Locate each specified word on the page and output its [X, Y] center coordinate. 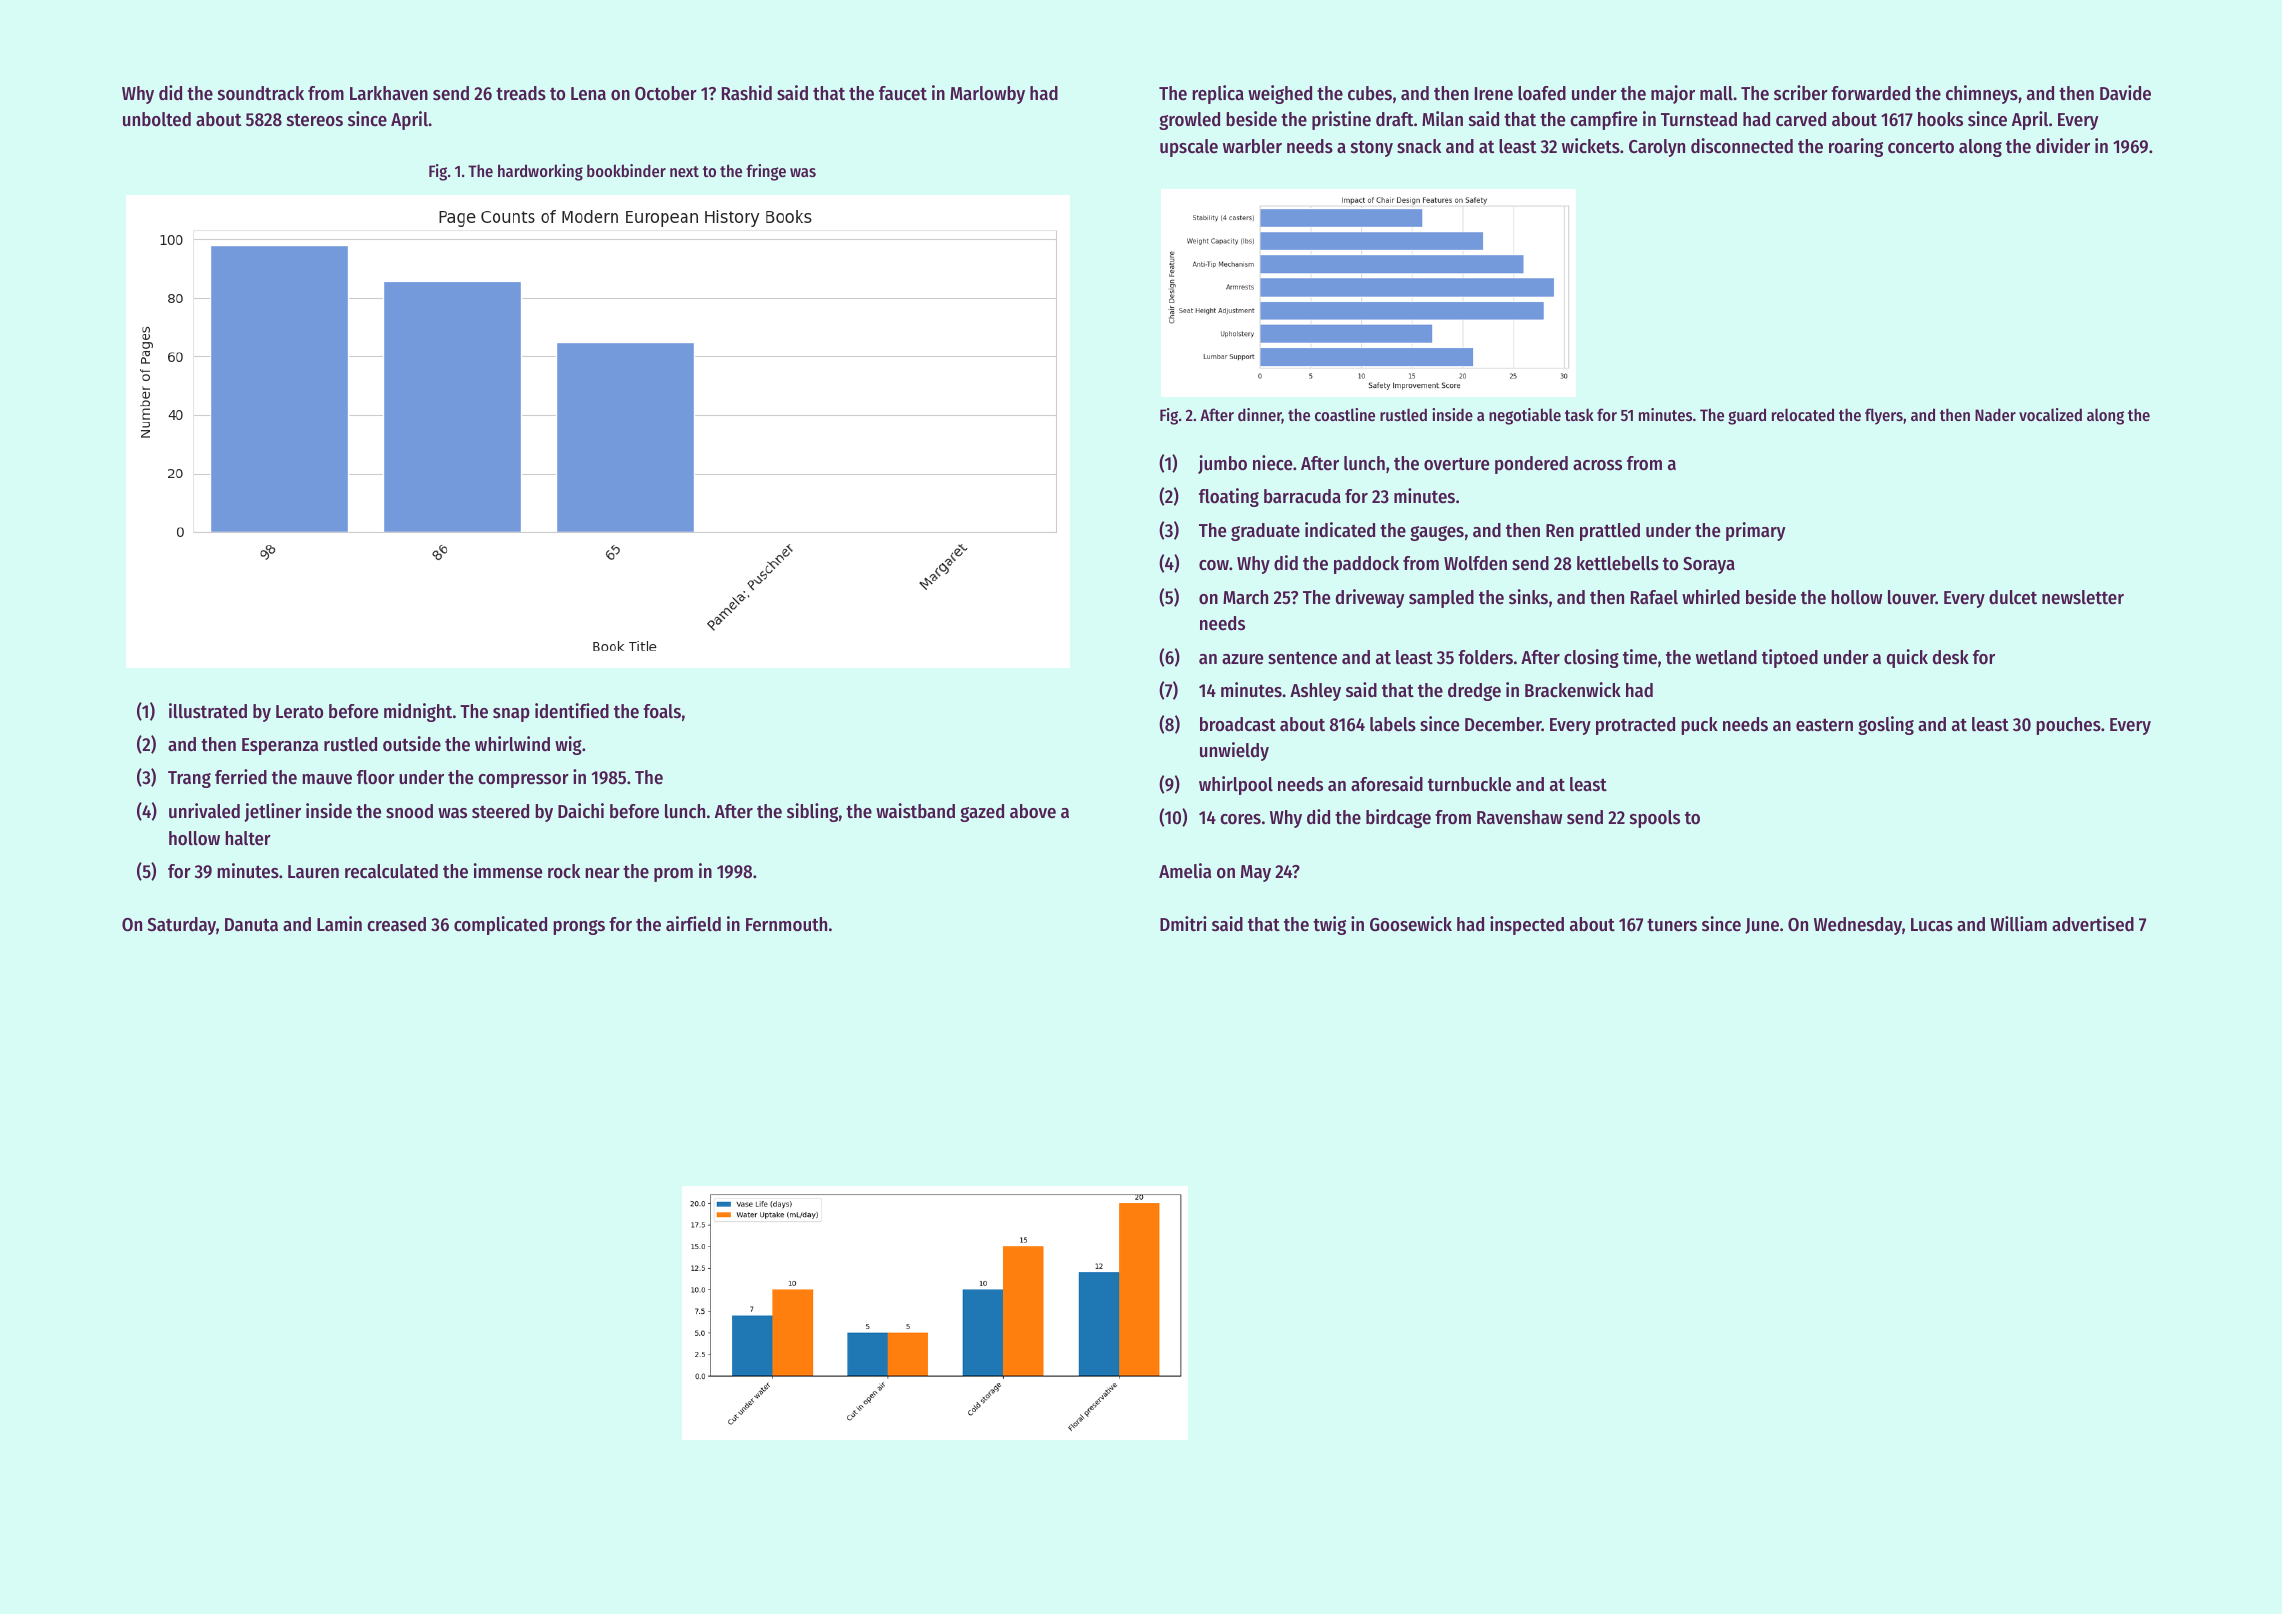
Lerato [299, 712]
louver [1912, 597]
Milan [1442, 118]
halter [248, 838]
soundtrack [261, 93]
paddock [1366, 565]
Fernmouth [786, 924]
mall [1716, 93]
